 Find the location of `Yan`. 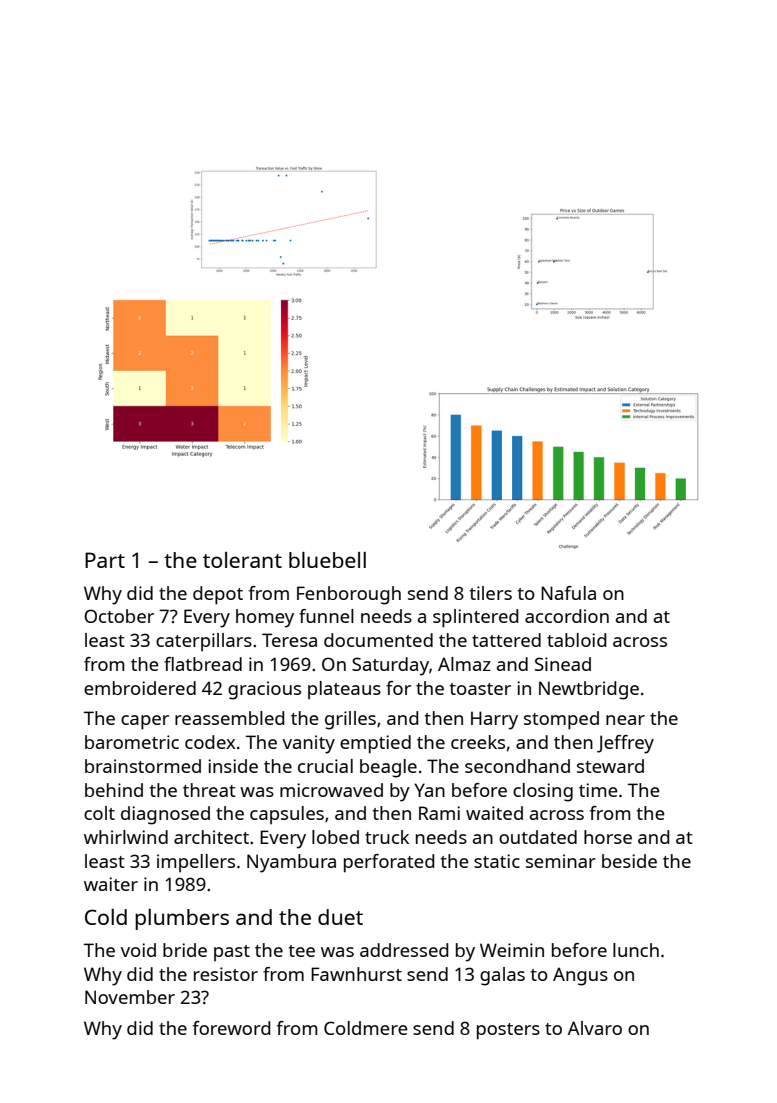

Yan is located at coordinates (429, 790).
